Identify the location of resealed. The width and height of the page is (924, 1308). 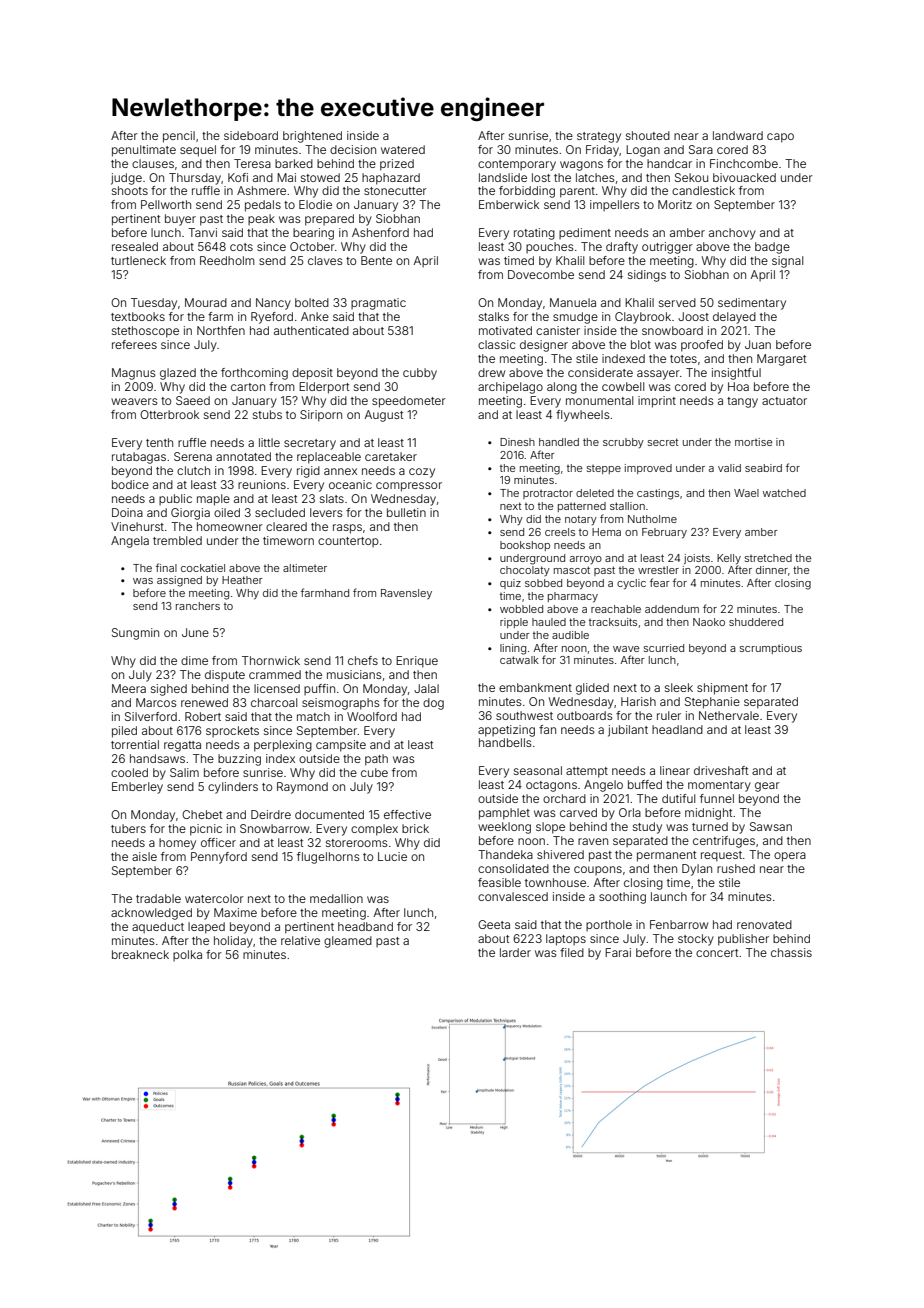
(135, 246).
